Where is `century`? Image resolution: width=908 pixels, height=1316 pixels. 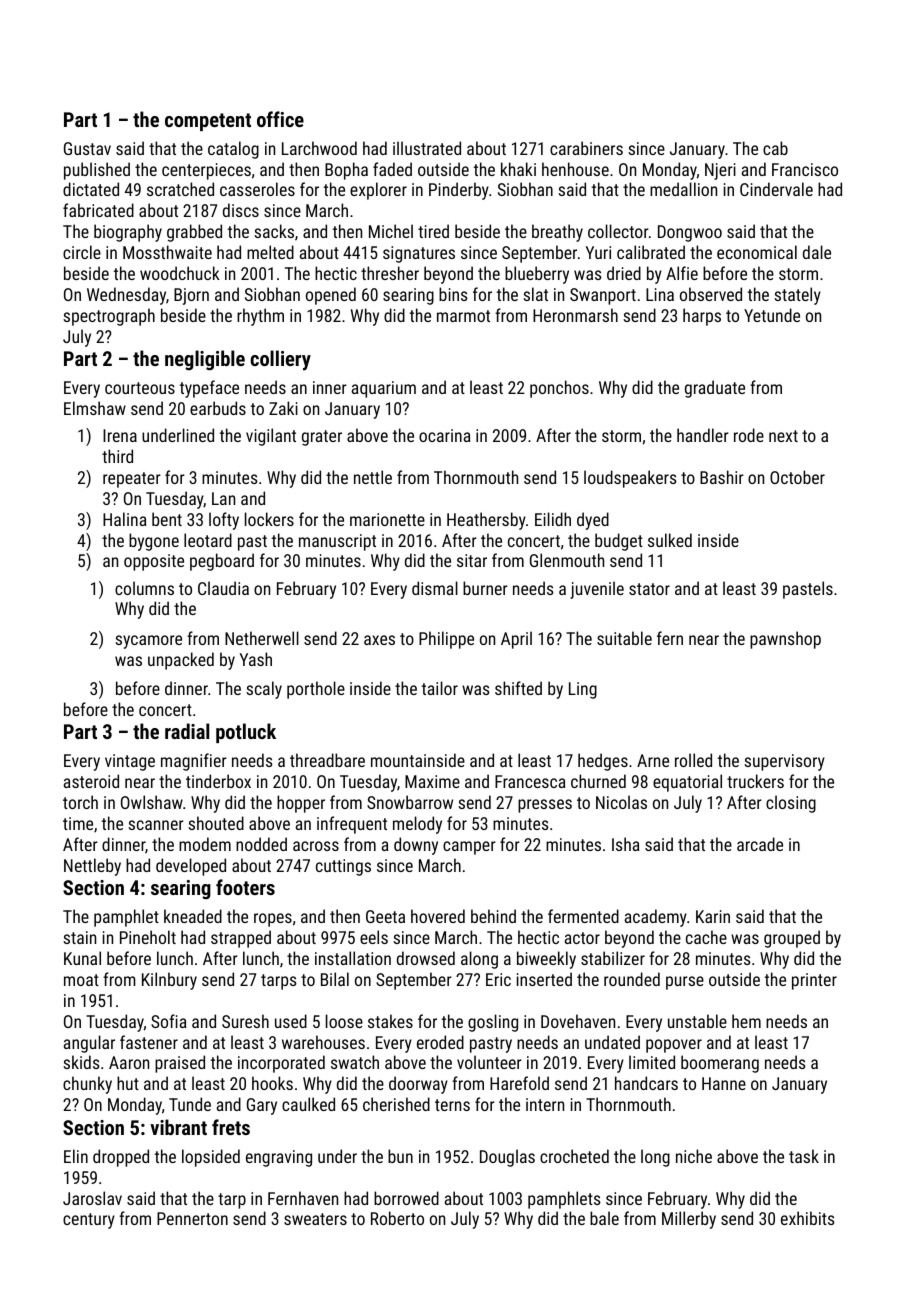 century is located at coordinates (89, 1221).
